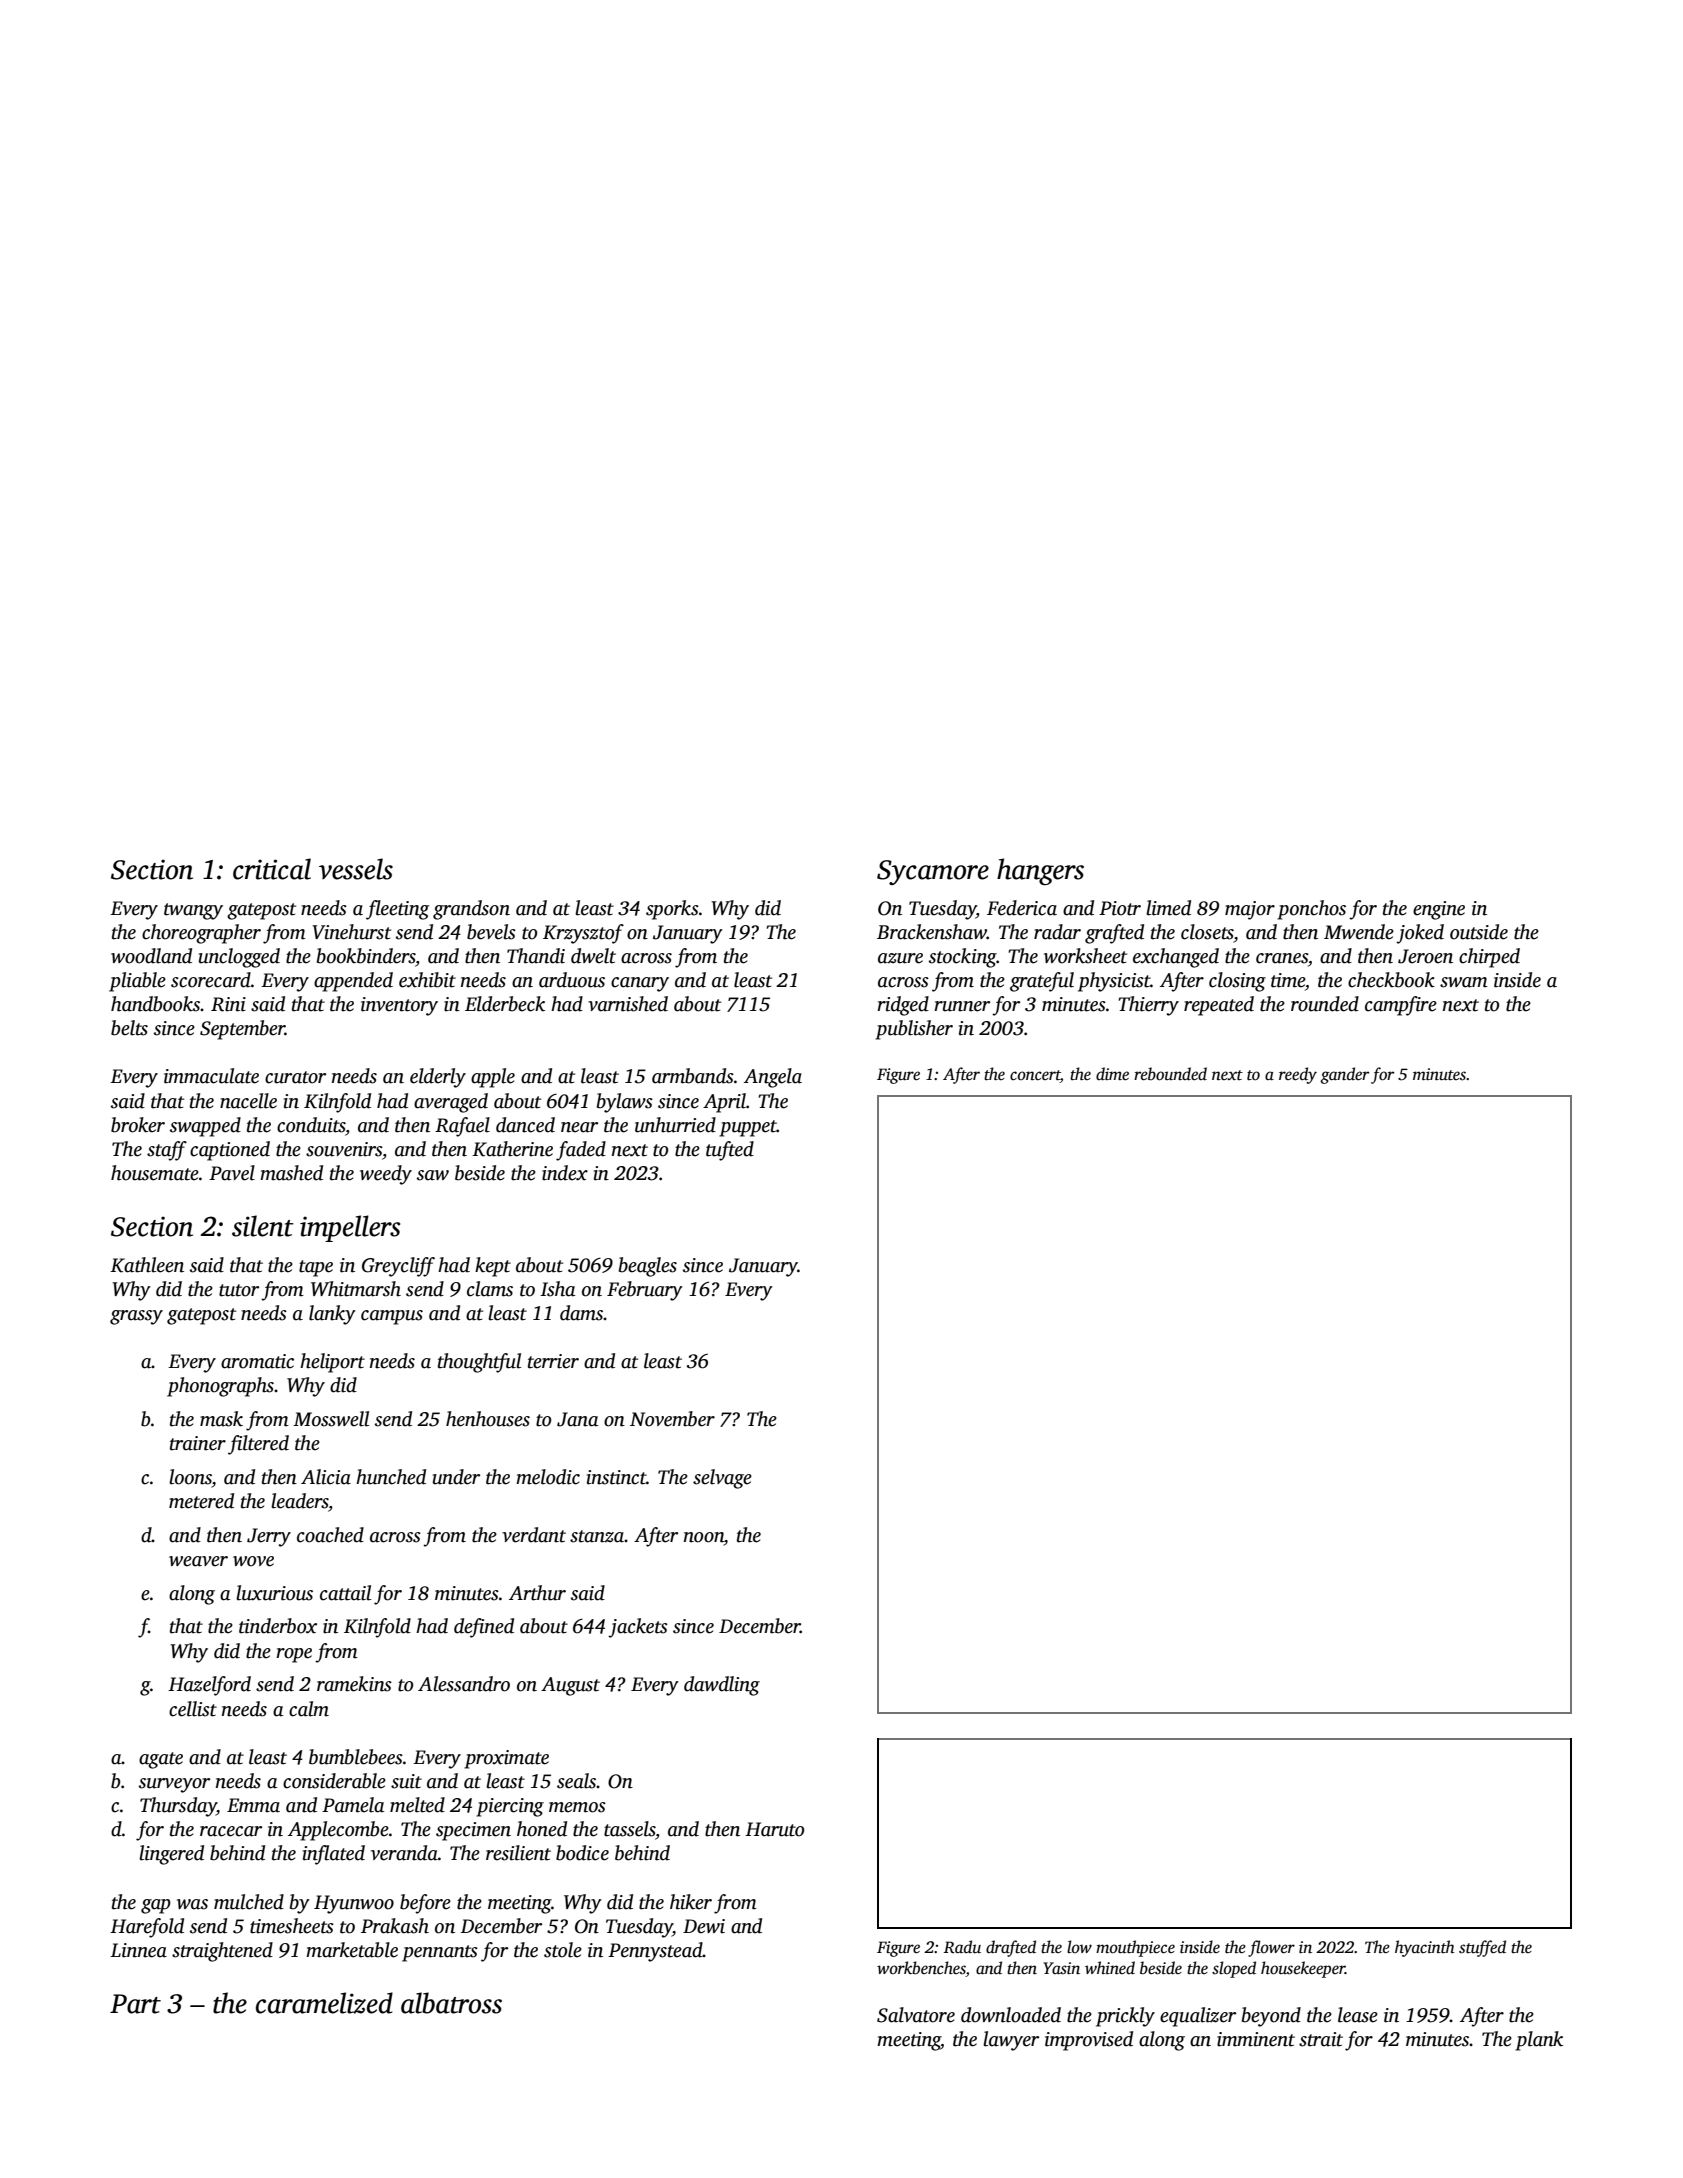 The width and height of the screenshot is (1683, 2178). What do you see at coordinates (1425, 1948) in the screenshot?
I see `hyacinth` at bounding box center [1425, 1948].
